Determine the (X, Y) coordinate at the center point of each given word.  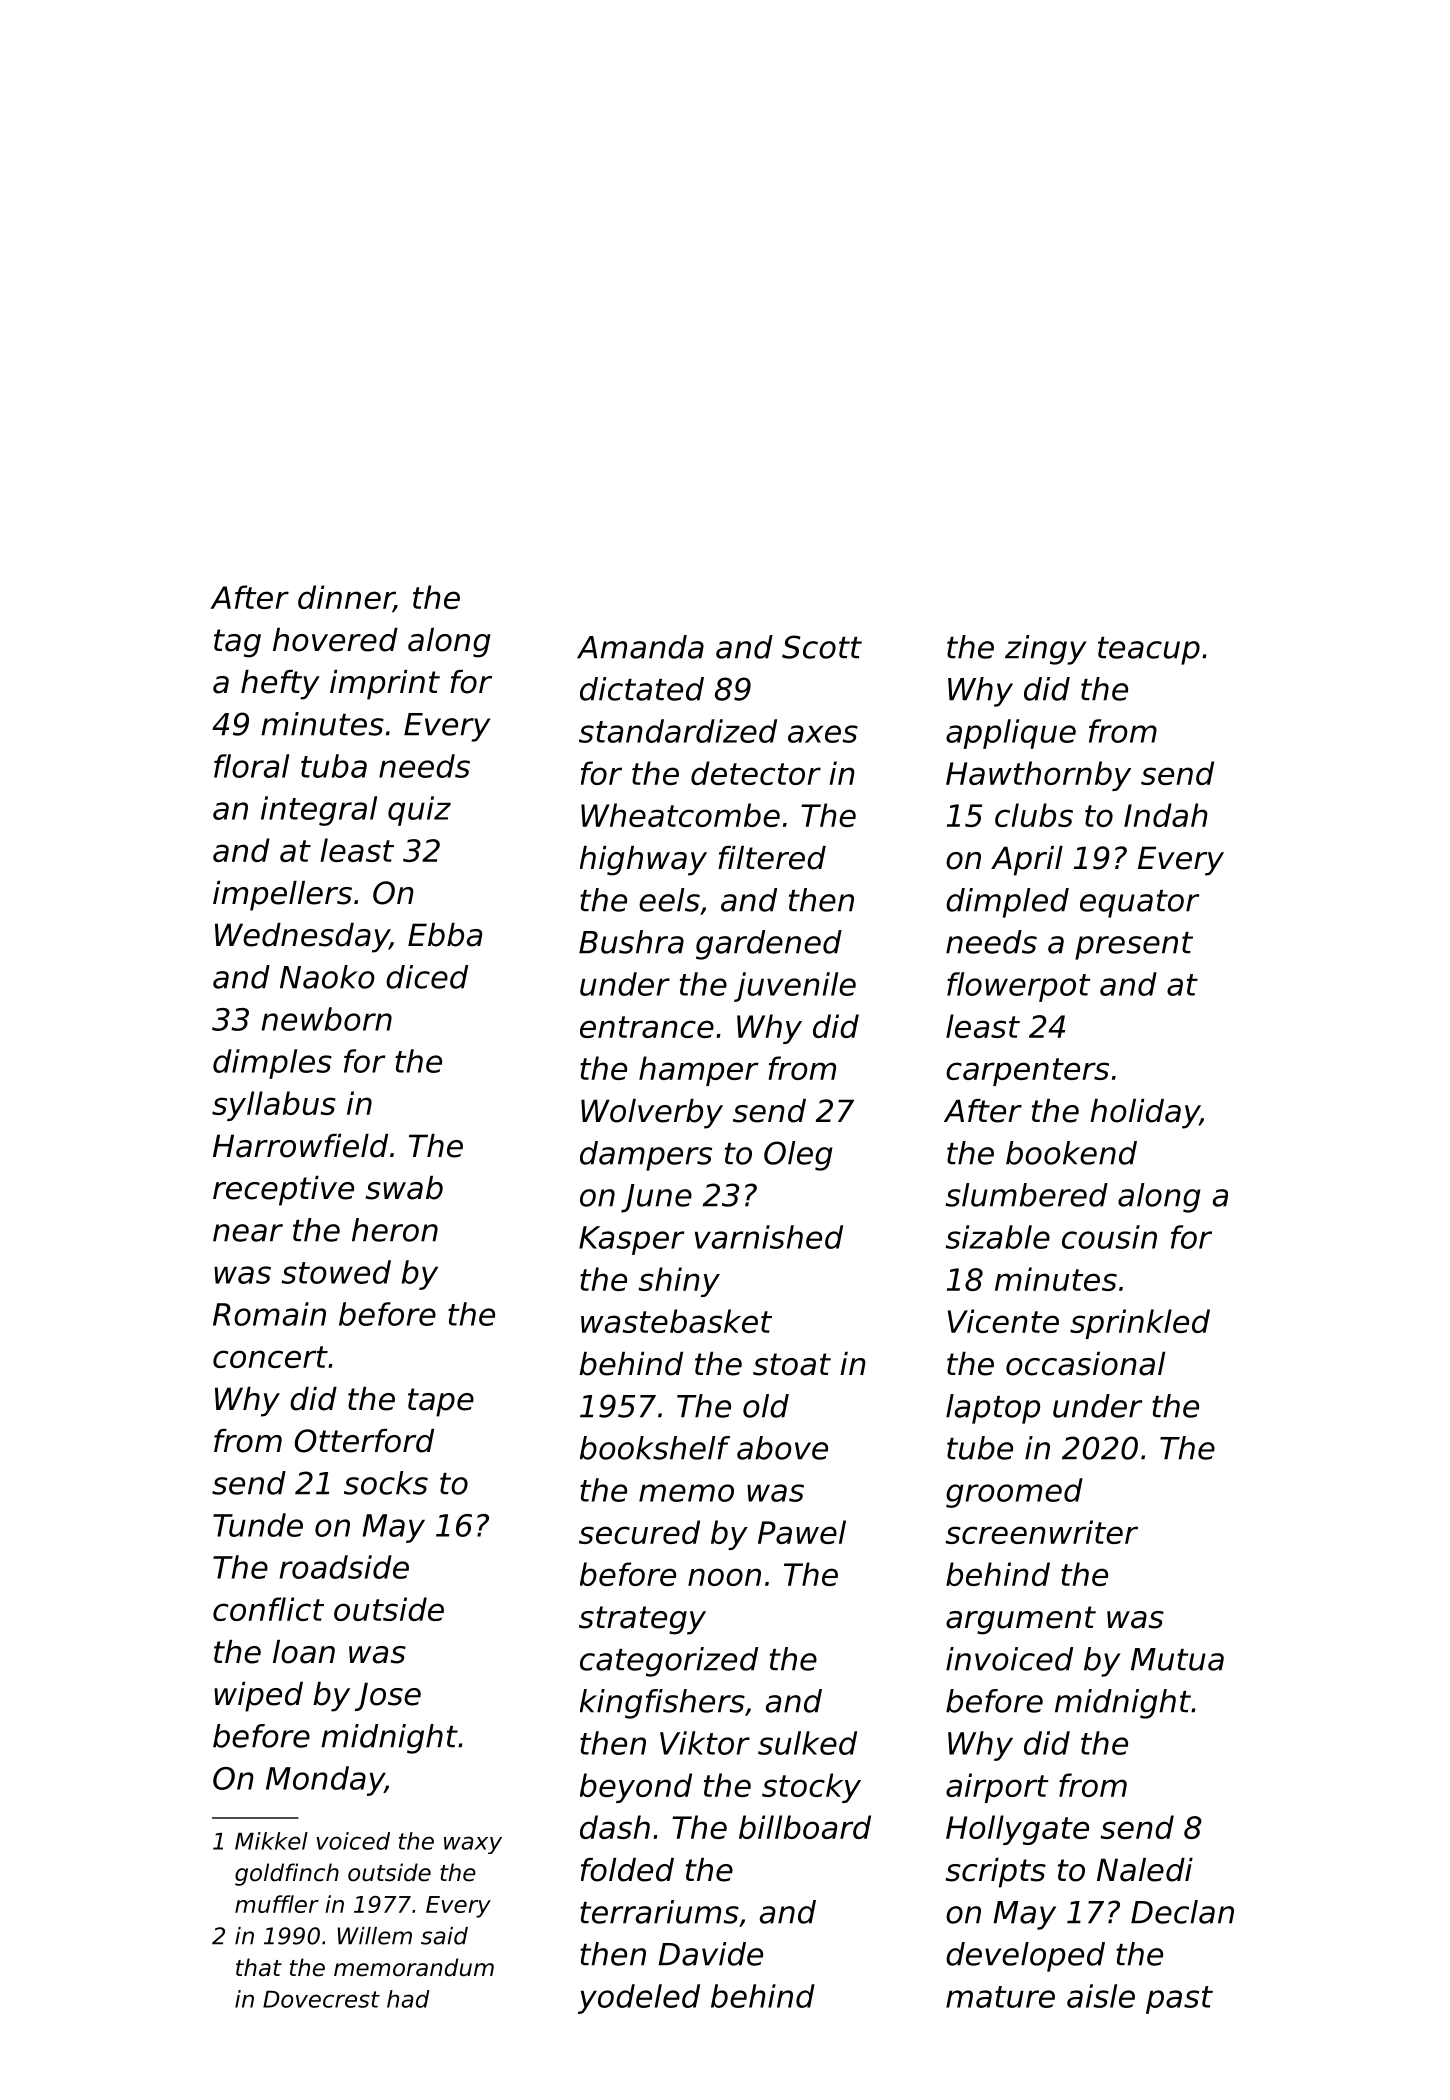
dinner (346, 598)
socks (386, 1483)
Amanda (640, 647)
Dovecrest (321, 1999)
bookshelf (655, 1448)
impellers (282, 896)
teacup (1149, 651)
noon (724, 1577)
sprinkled (1140, 1324)
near (248, 1233)
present (1134, 946)
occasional (1085, 1364)
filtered (772, 858)
